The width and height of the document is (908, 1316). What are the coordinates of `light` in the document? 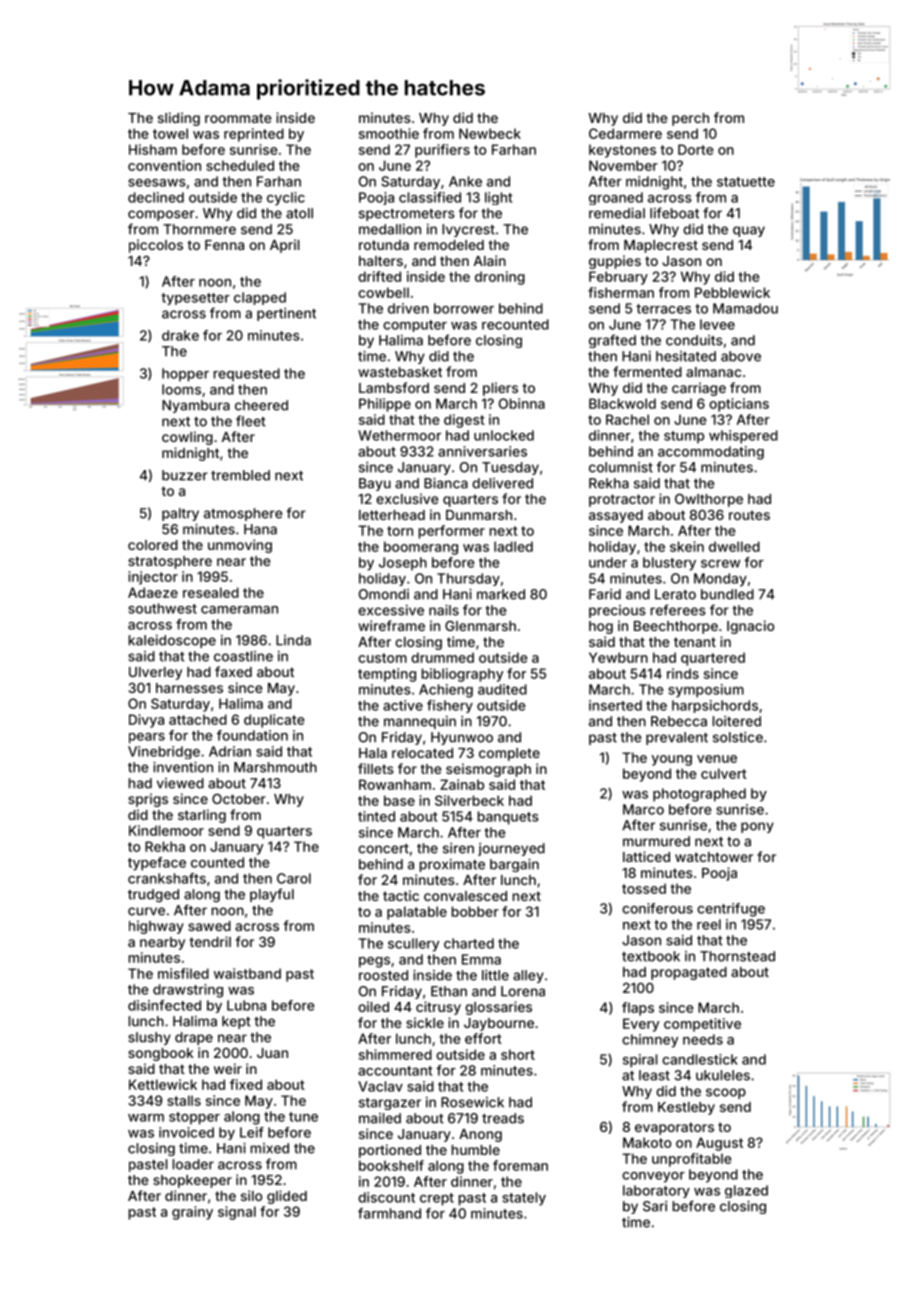 It's located at (499, 198).
